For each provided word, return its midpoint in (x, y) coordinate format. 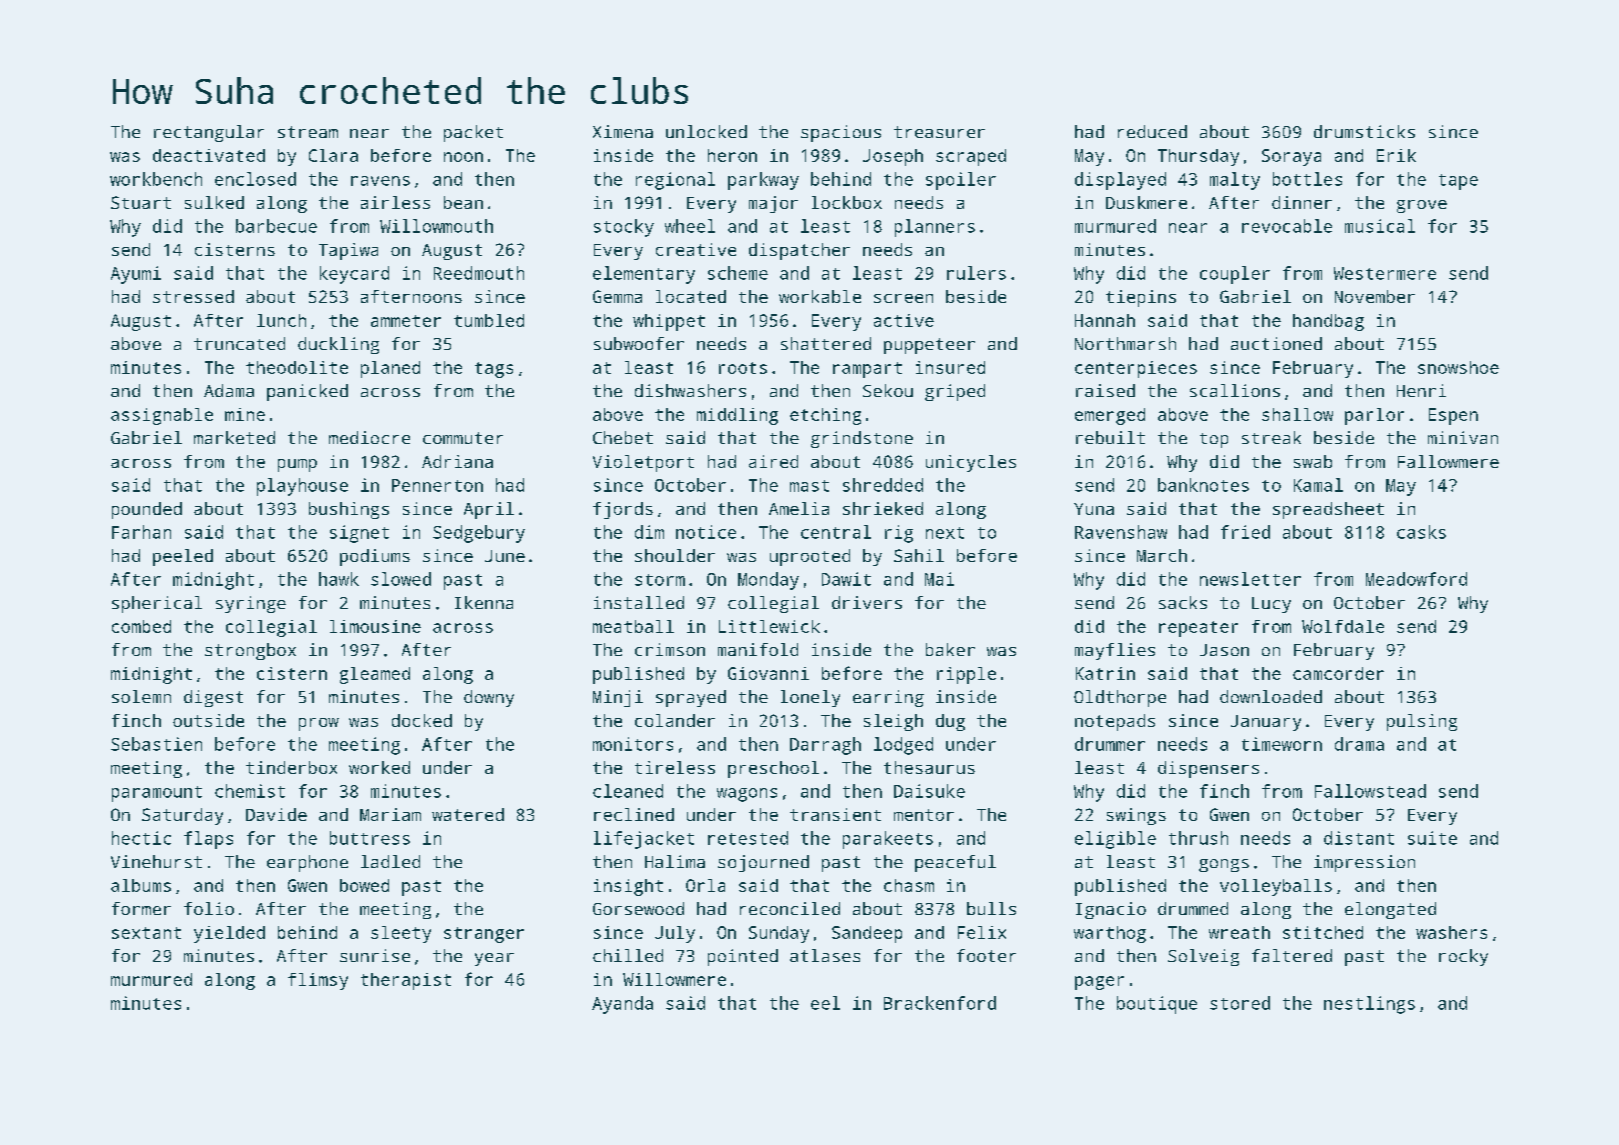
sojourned (763, 863)
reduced (1152, 131)
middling (737, 416)
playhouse (302, 487)
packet (473, 133)
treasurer (939, 132)
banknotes (1203, 485)
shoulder (675, 555)
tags (494, 370)
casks (1421, 532)
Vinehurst (156, 861)
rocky (1463, 957)
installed (639, 602)
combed (141, 626)
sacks (1183, 602)
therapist (406, 981)
